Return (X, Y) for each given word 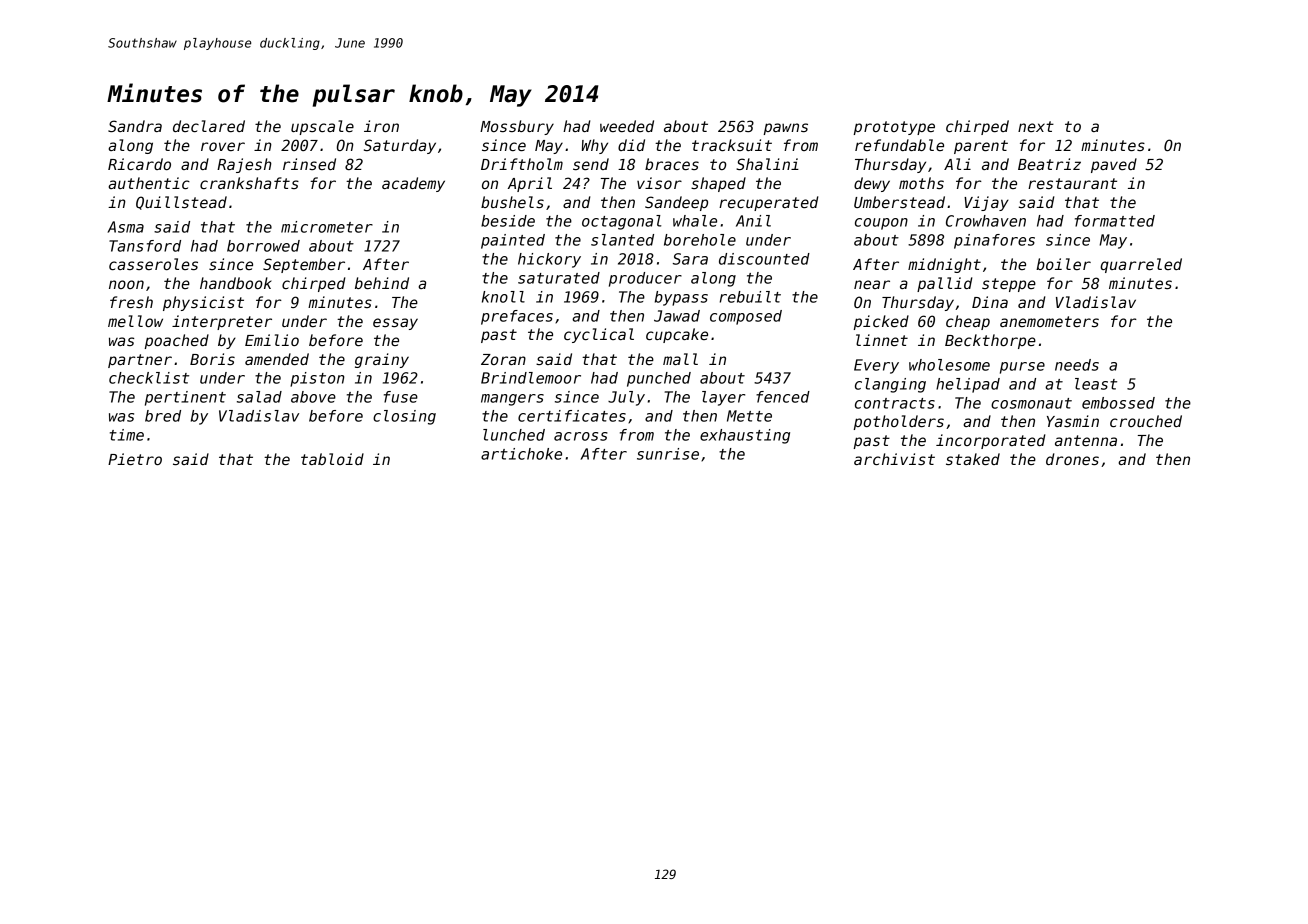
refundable (899, 145)
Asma (125, 227)
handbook (236, 283)
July (626, 398)
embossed (1118, 403)
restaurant (1072, 183)
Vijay (986, 203)
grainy (382, 360)
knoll (503, 297)
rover (223, 146)
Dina (990, 302)
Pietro (135, 459)
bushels (512, 202)
